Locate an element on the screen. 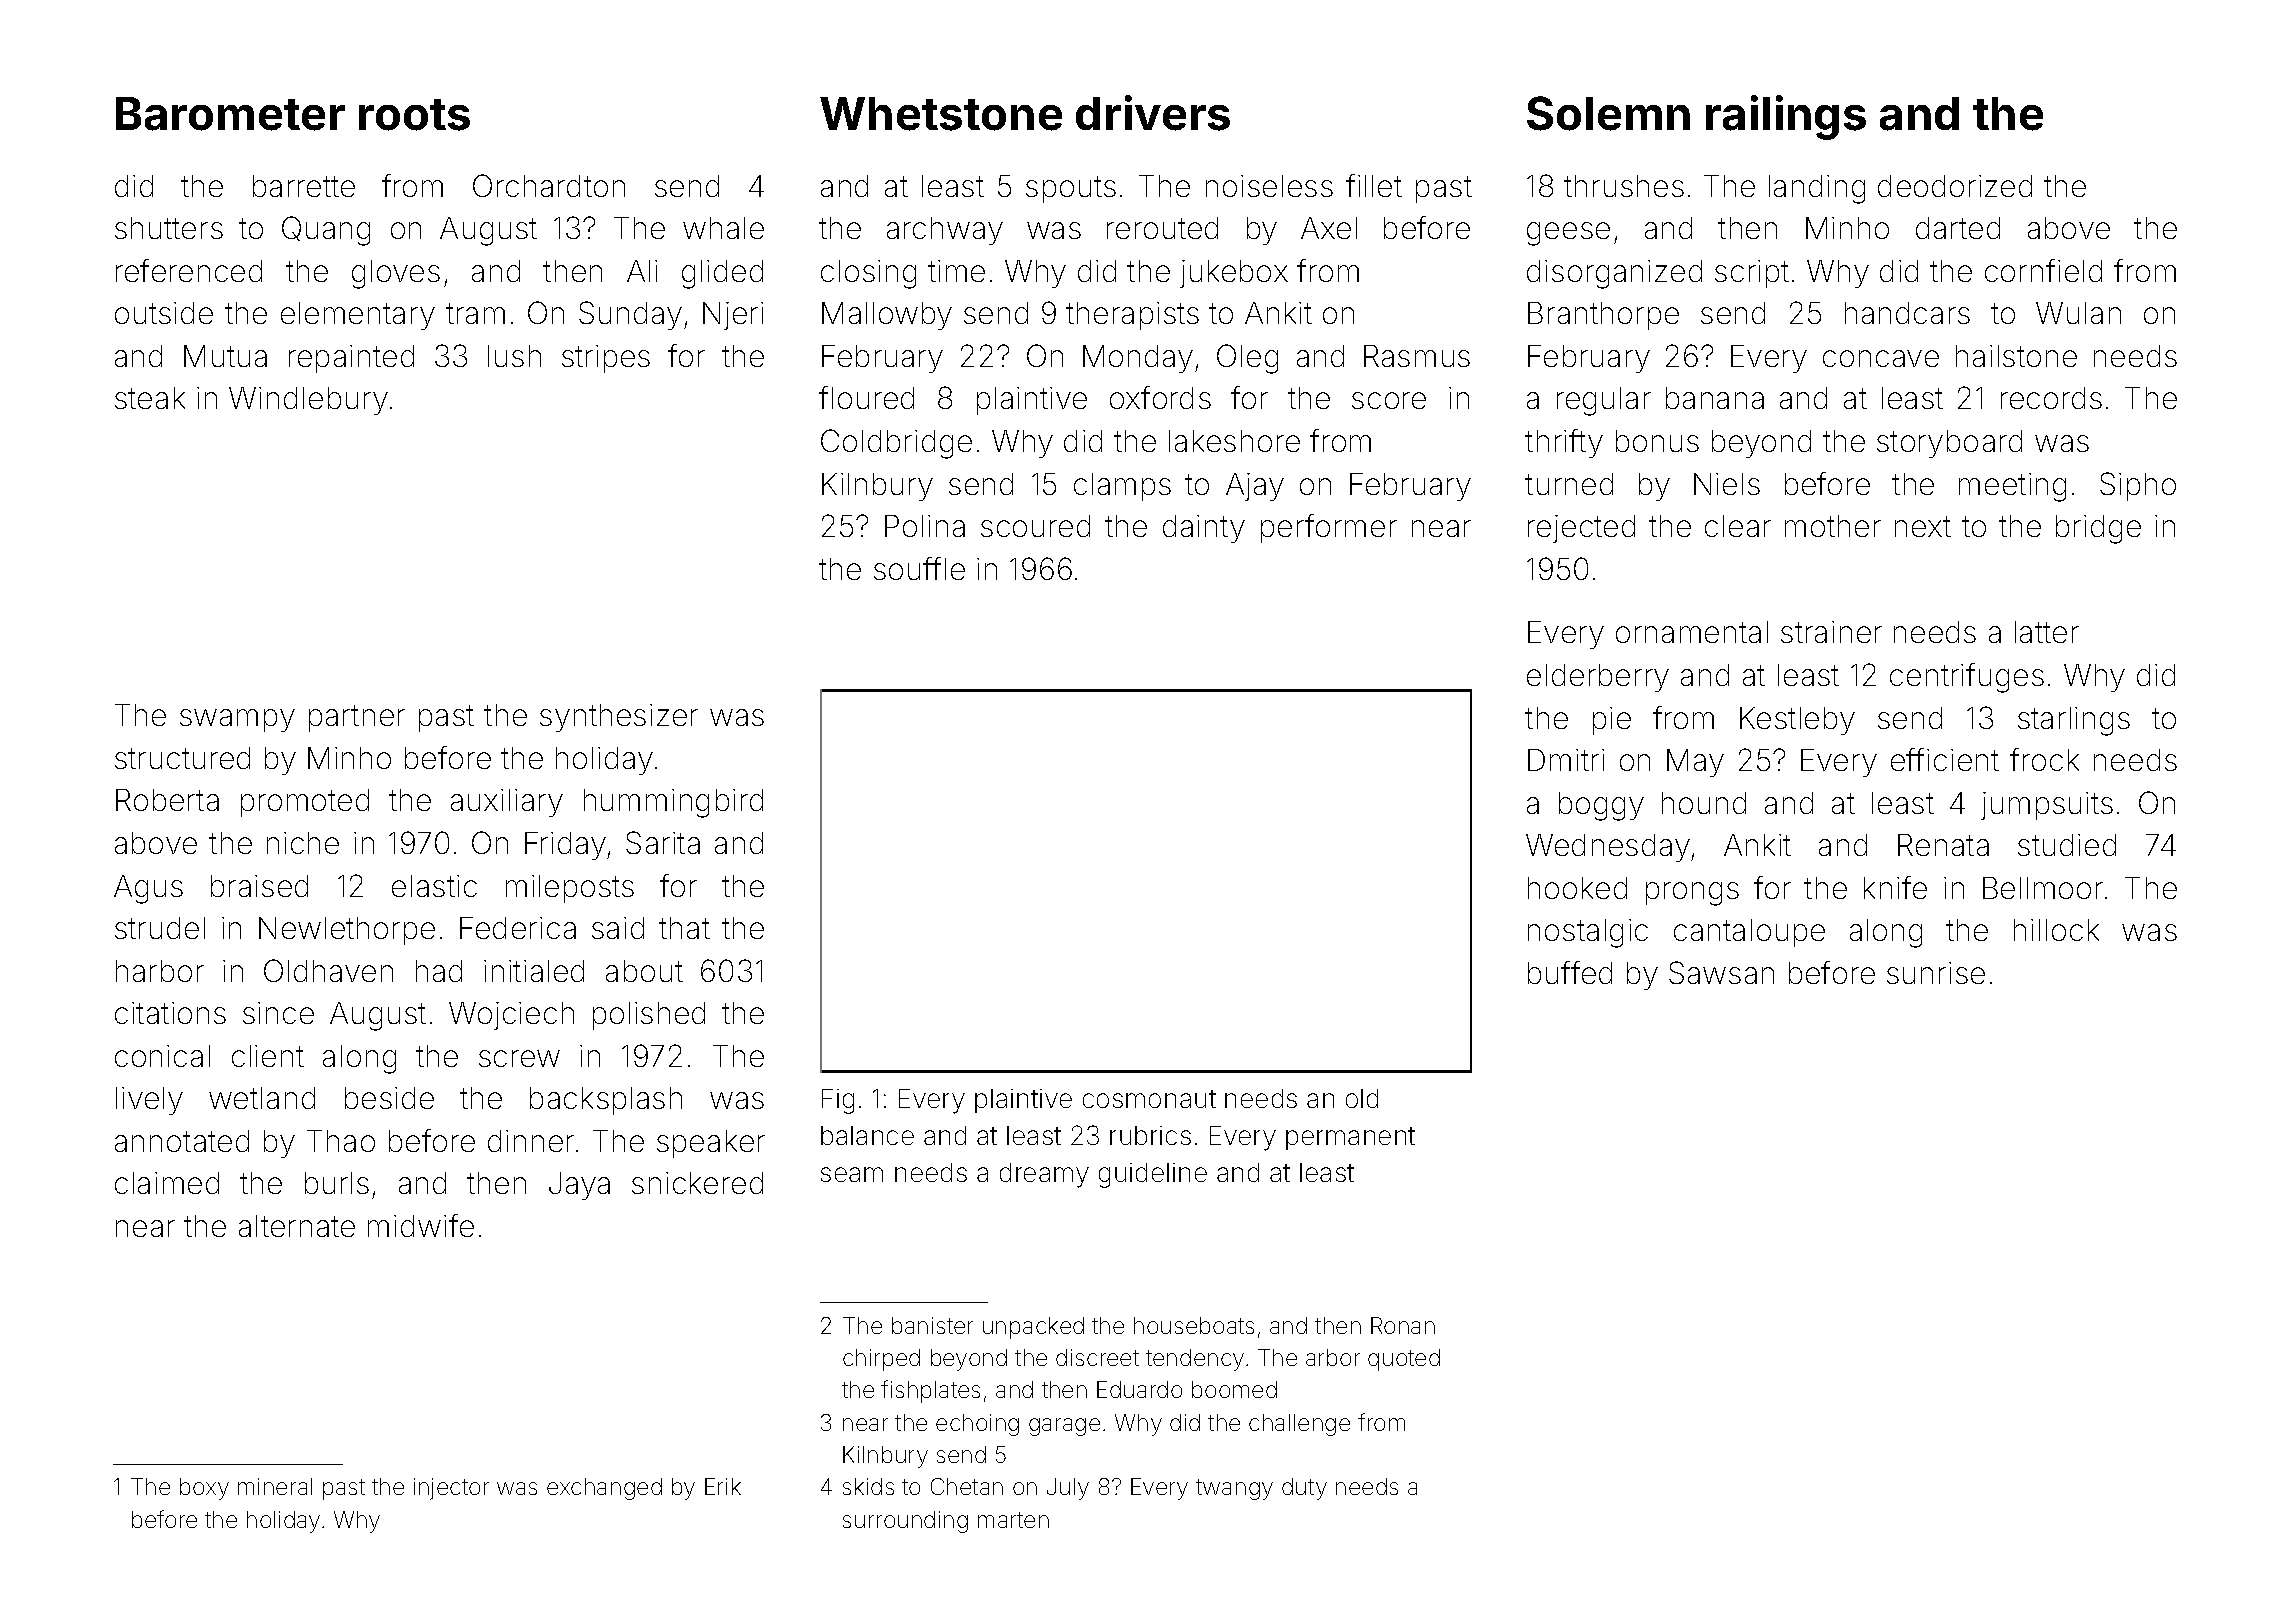 The width and height of the screenshot is (2292, 1620). souffle is located at coordinates (919, 568).
